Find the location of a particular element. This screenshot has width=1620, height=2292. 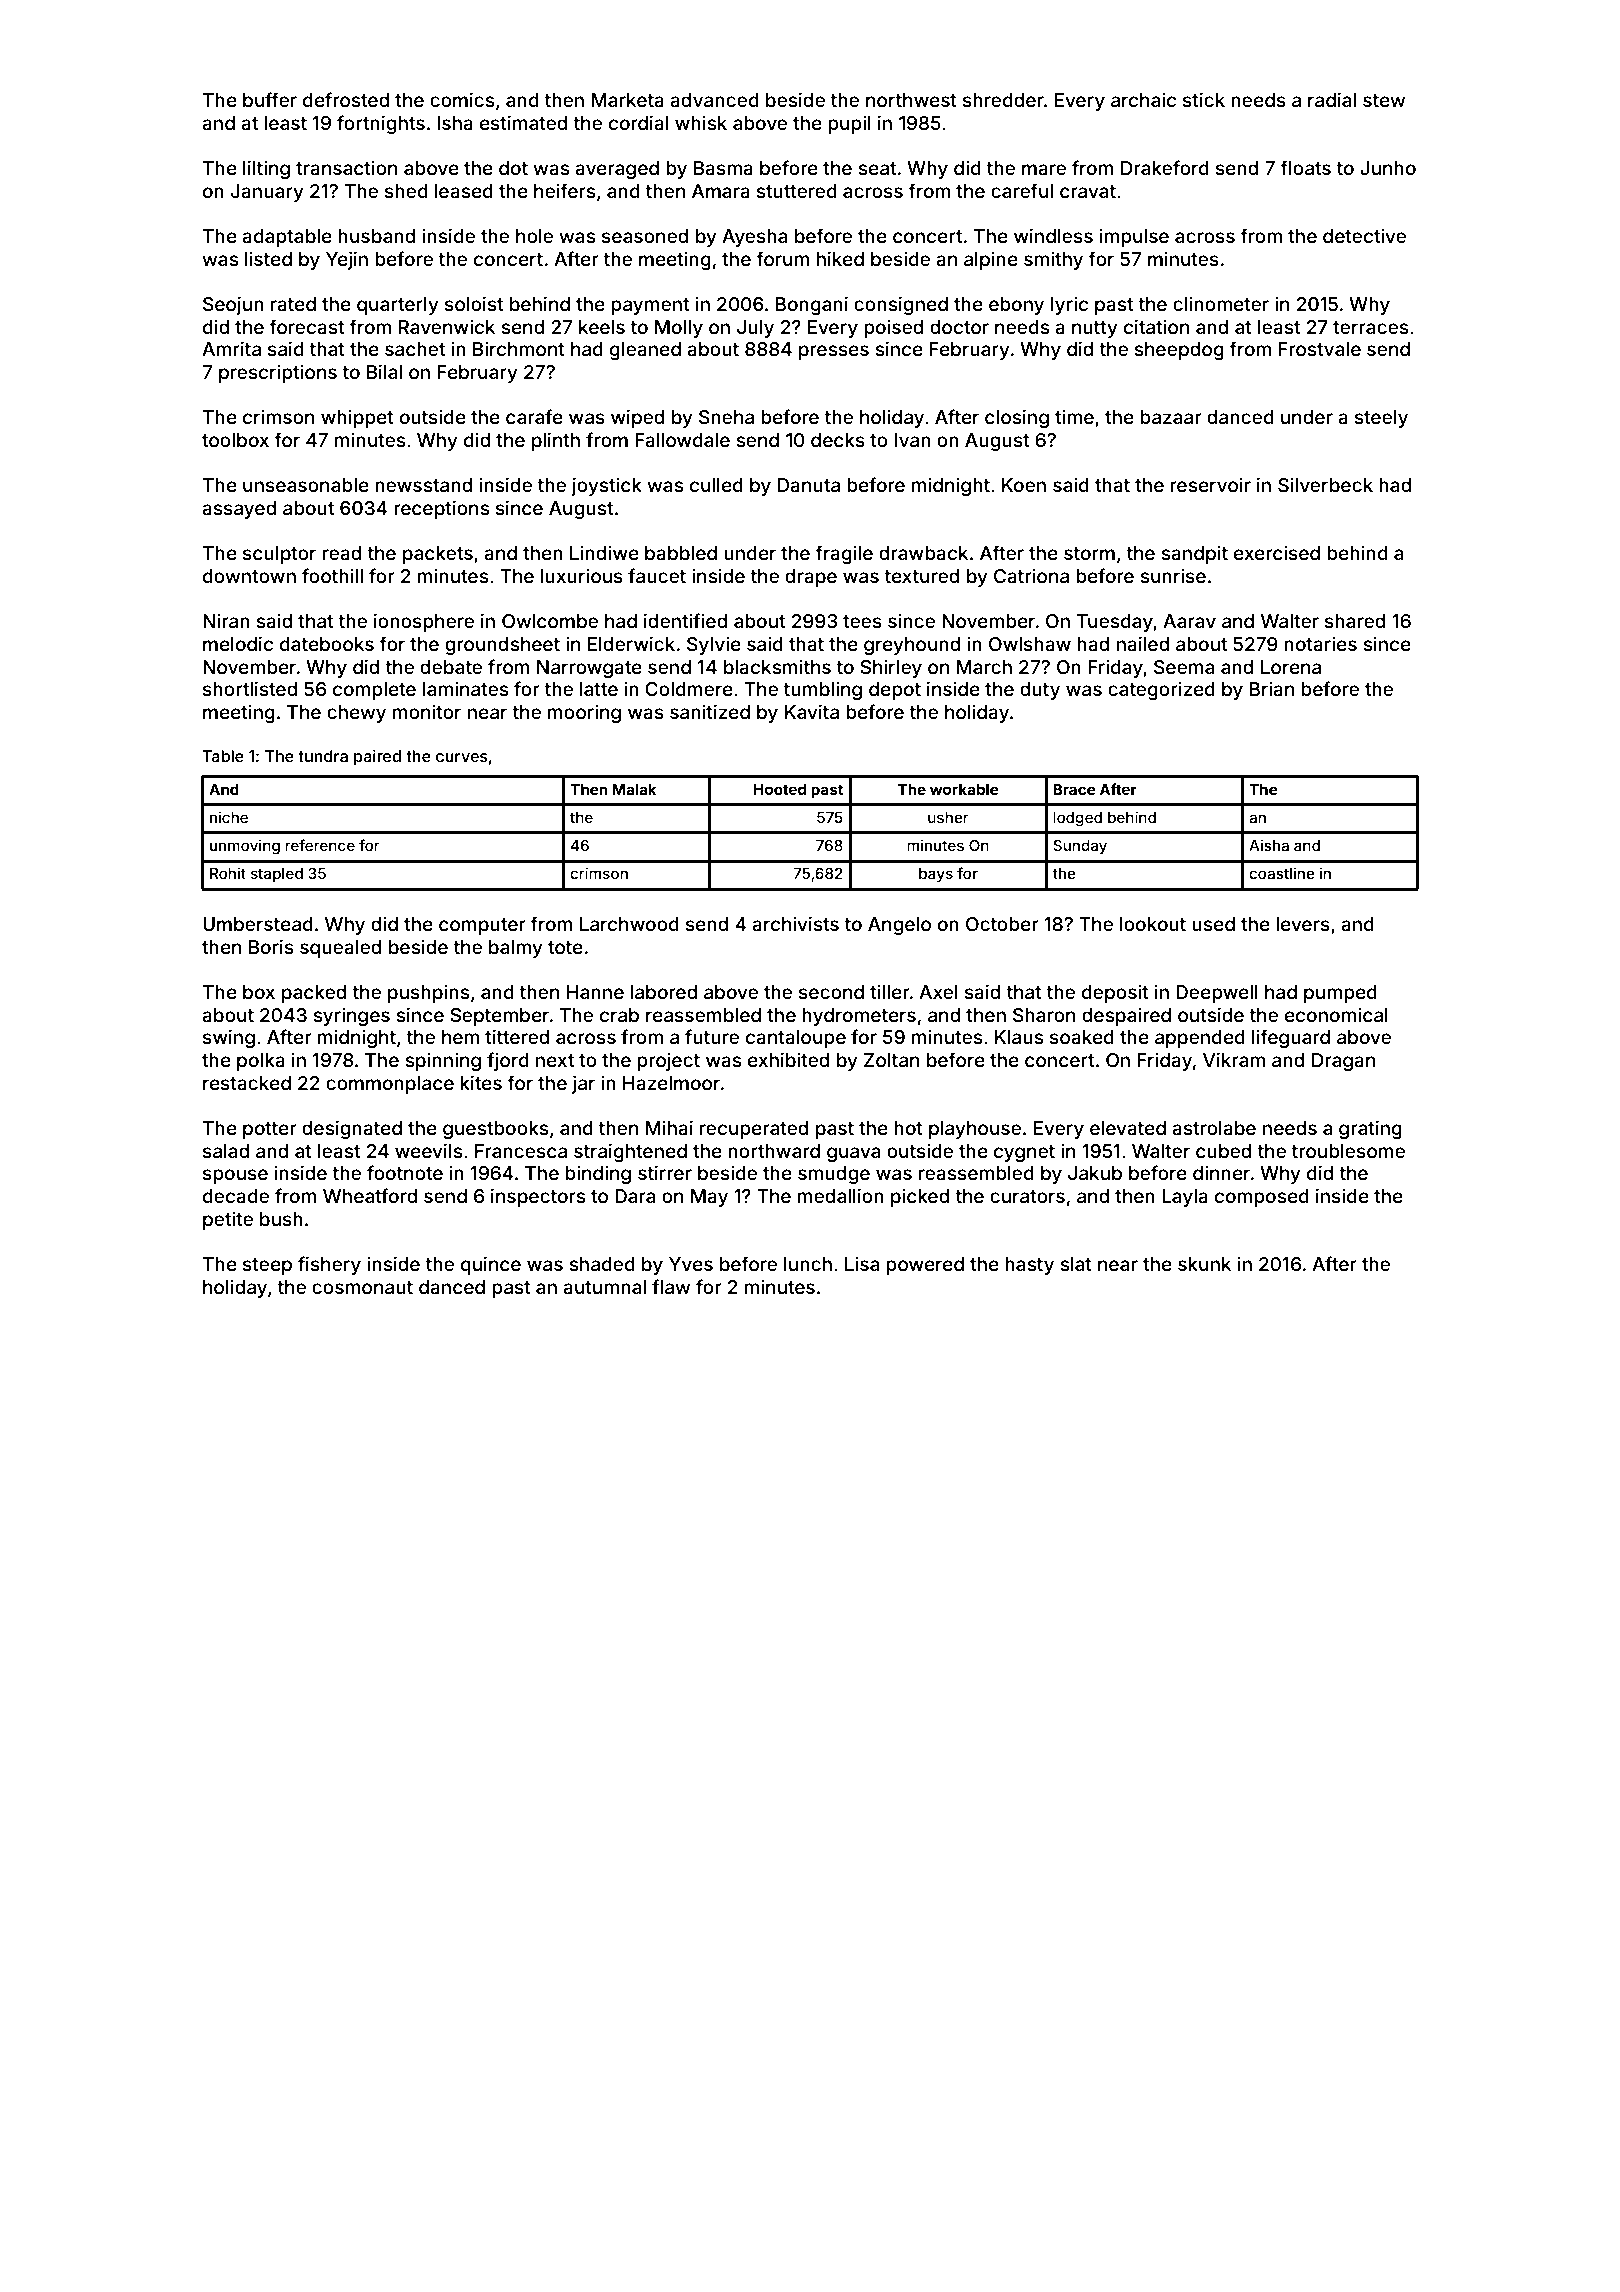

reservoir is located at coordinates (1210, 484).
